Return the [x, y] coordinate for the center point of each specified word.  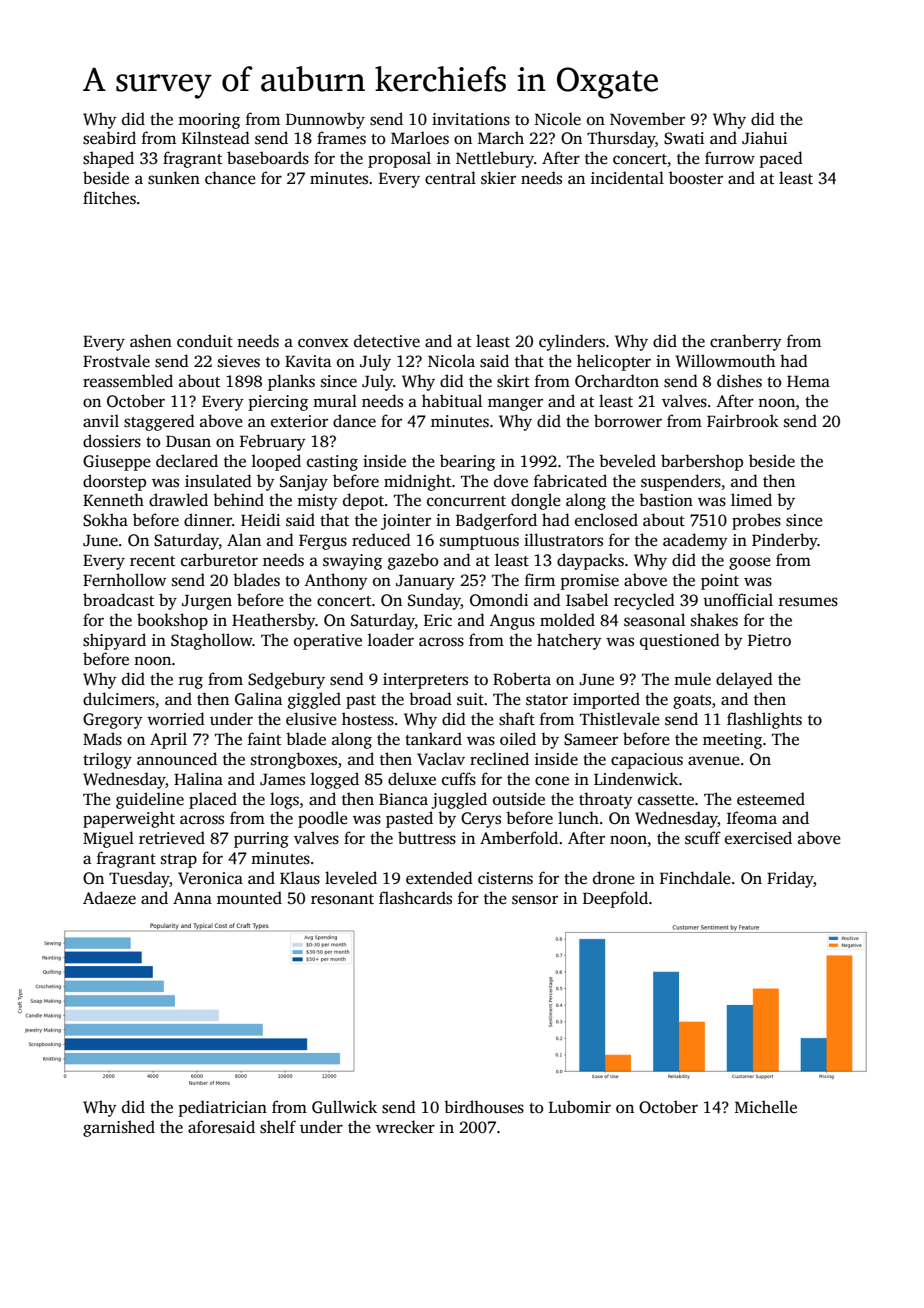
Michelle [766, 1107]
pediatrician [223, 1108]
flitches [109, 198]
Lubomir [580, 1107]
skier [498, 178]
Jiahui [764, 138]
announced [177, 759]
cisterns [505, 878]
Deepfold [615, 899]
